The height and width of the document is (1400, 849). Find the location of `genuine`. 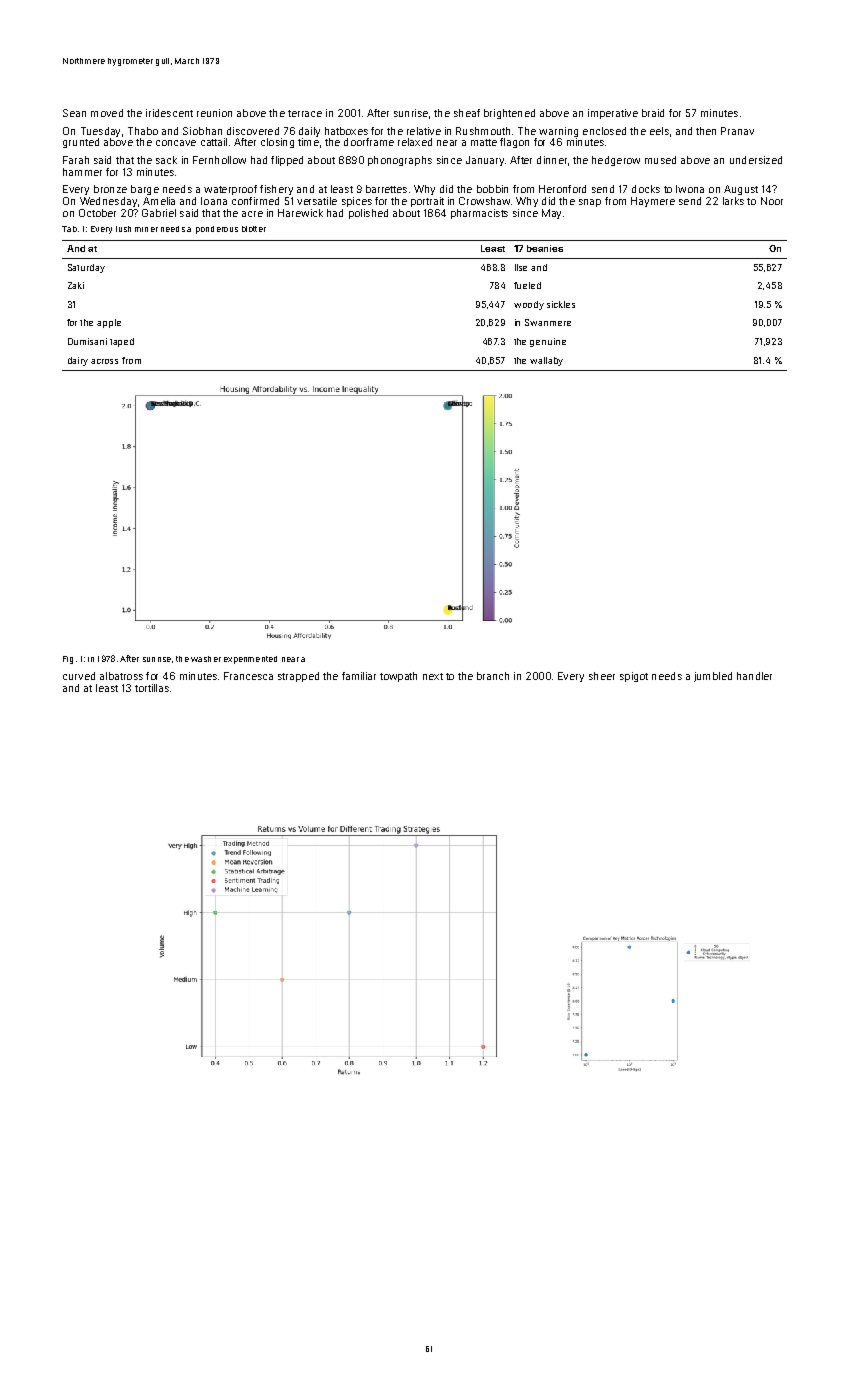

genuine is located at coordinates (548, 342).
